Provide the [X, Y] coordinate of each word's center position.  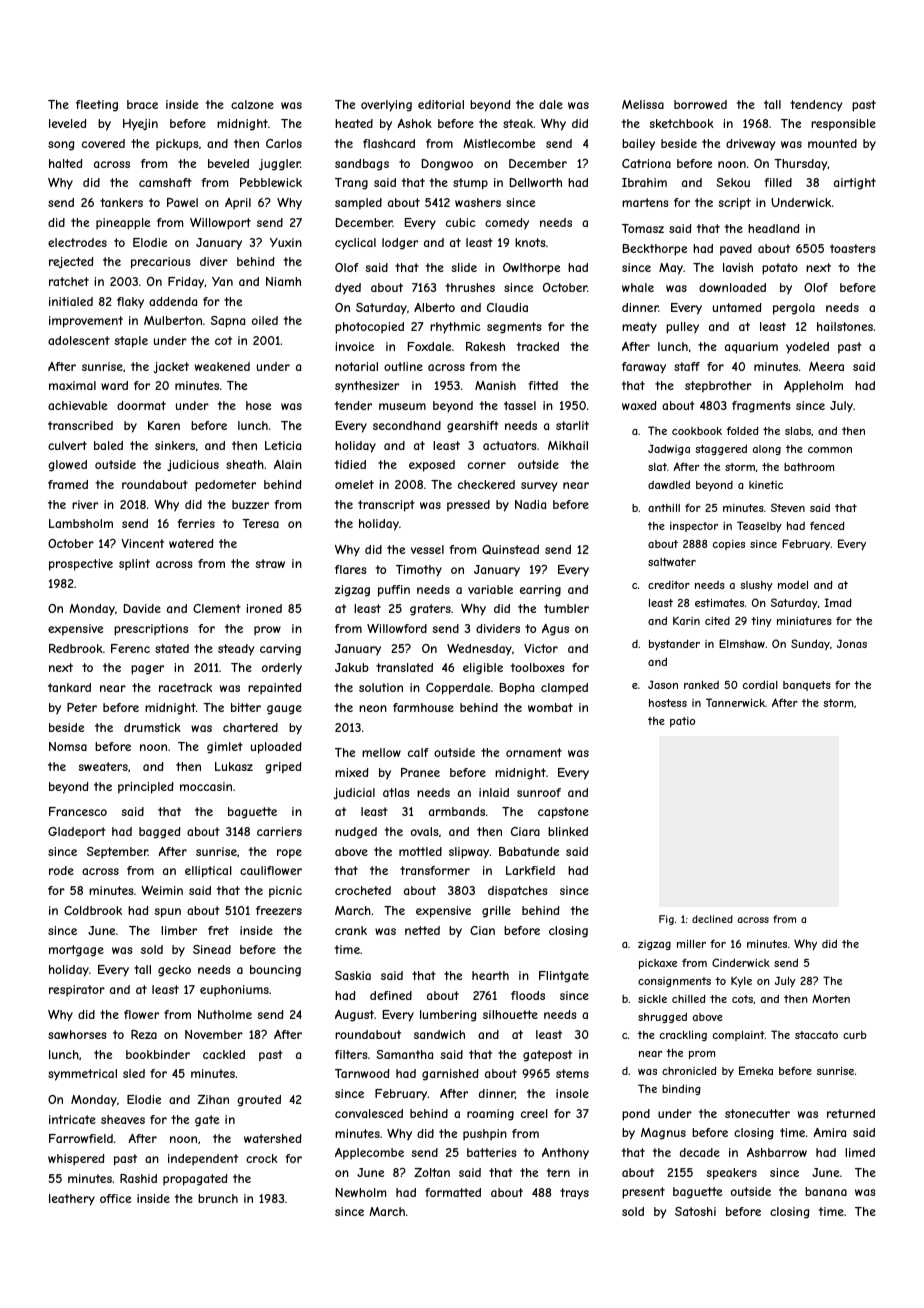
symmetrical [82, 1075]
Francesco [78, 811]
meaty [639, 328]
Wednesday [479, 650]
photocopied [369, 328]
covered [103, 143]
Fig [666, 920]
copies [729, 545]
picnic [285, 892]
